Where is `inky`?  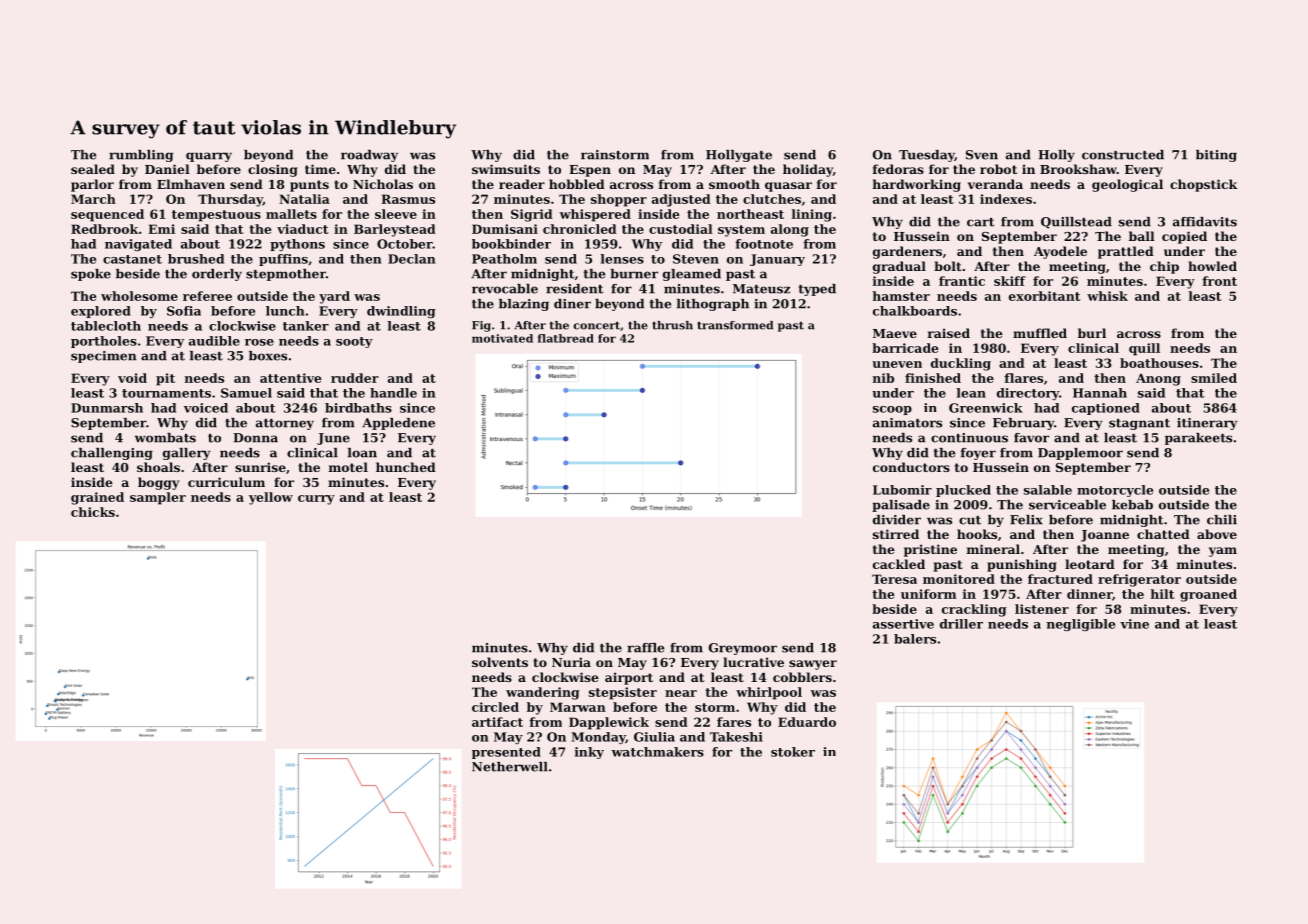
inky is located at coordinates (589, 753).
